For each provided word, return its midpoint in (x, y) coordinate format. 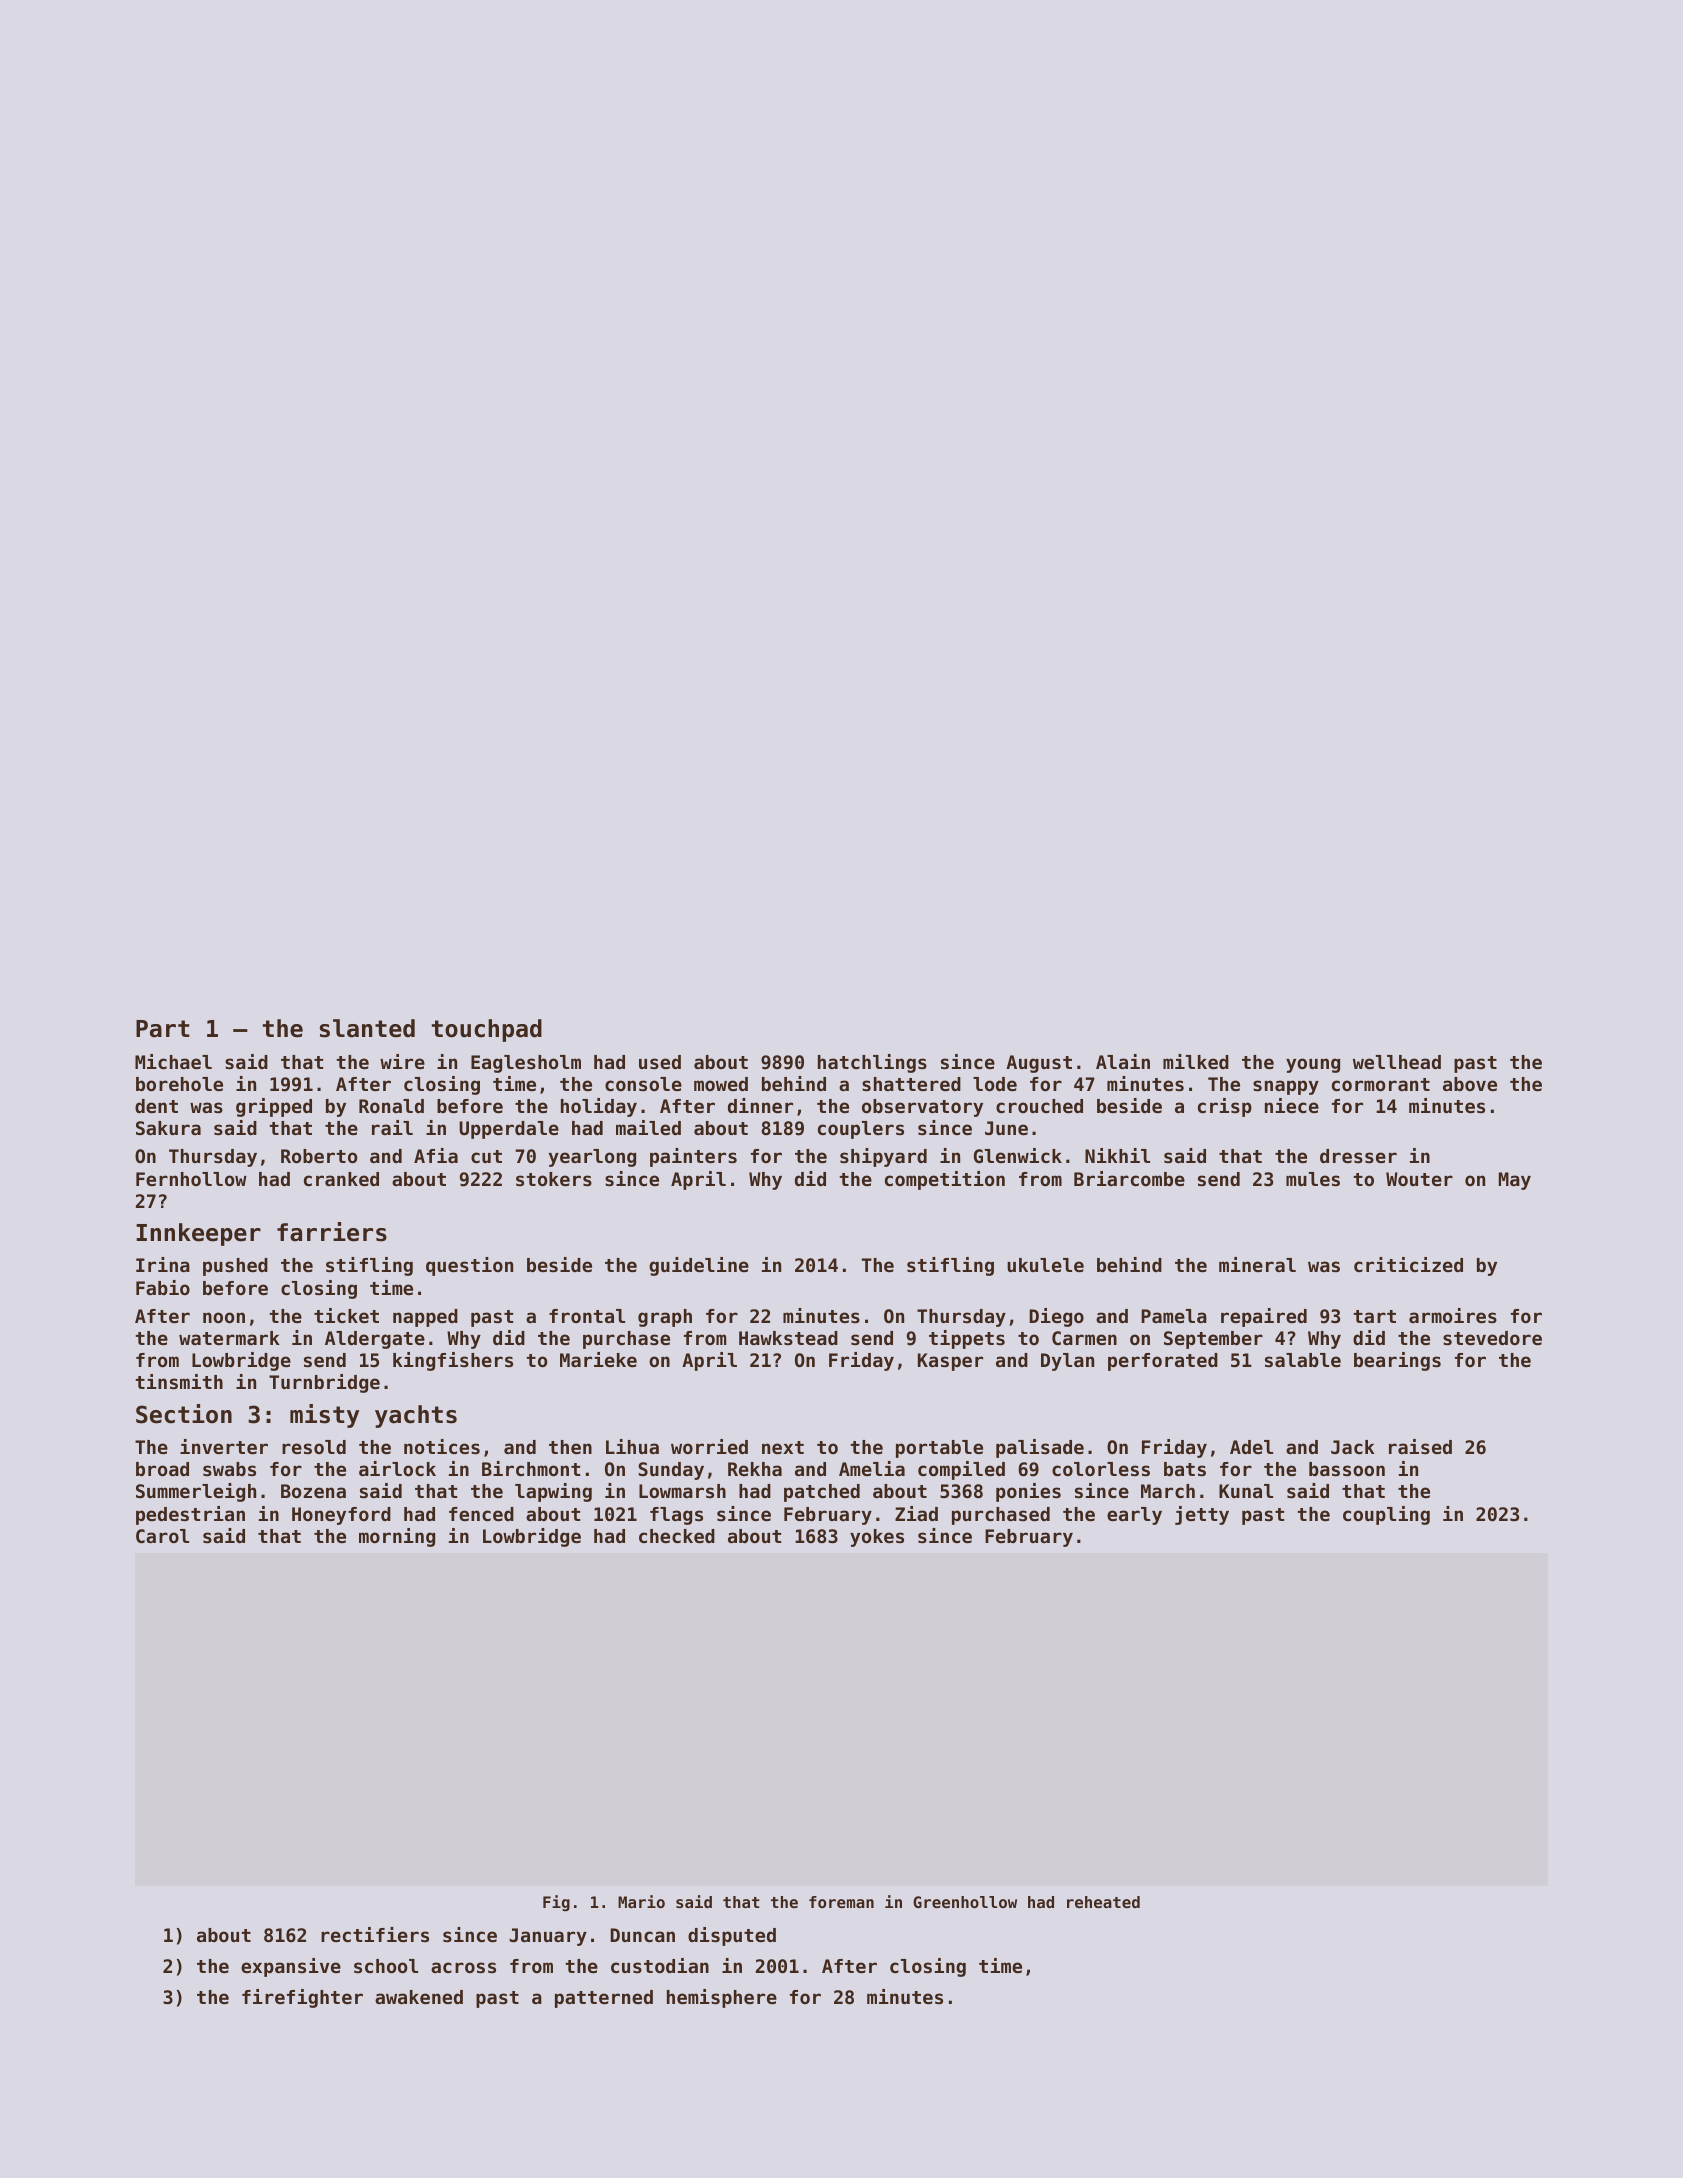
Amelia (872, 1468)
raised (1420, 1447)
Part (163, 1029)
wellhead (1397, 1062)
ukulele (1045, 1265)
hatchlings (872, 1063)
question (469, 1266)
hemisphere (722, 1998)
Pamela (1174, 1316)
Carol (162, 1536)
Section (184, 1414)
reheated (1103, 1902)
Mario (641, 1901)
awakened (419, 1997)
